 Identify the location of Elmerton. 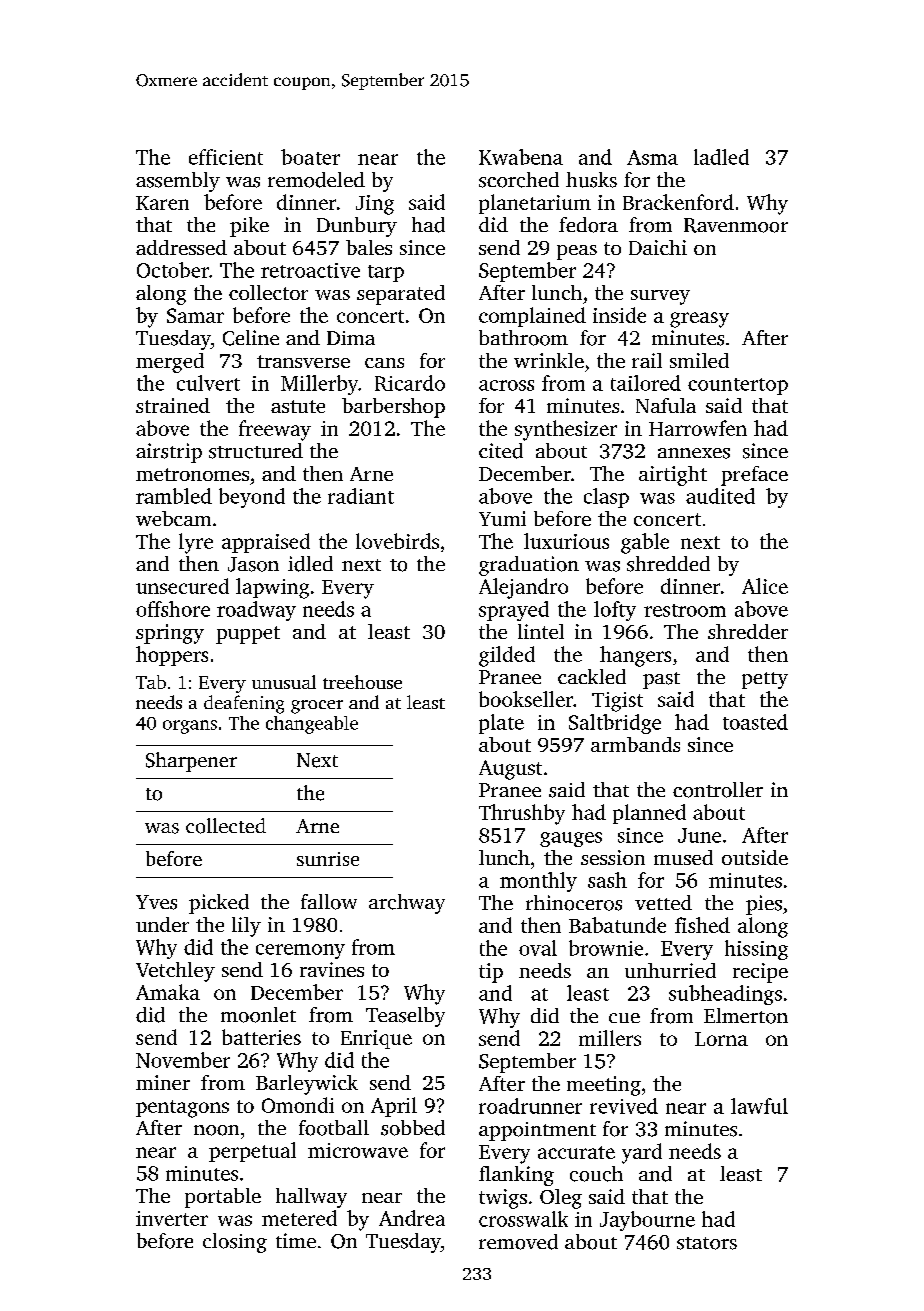
(746, 1016).
